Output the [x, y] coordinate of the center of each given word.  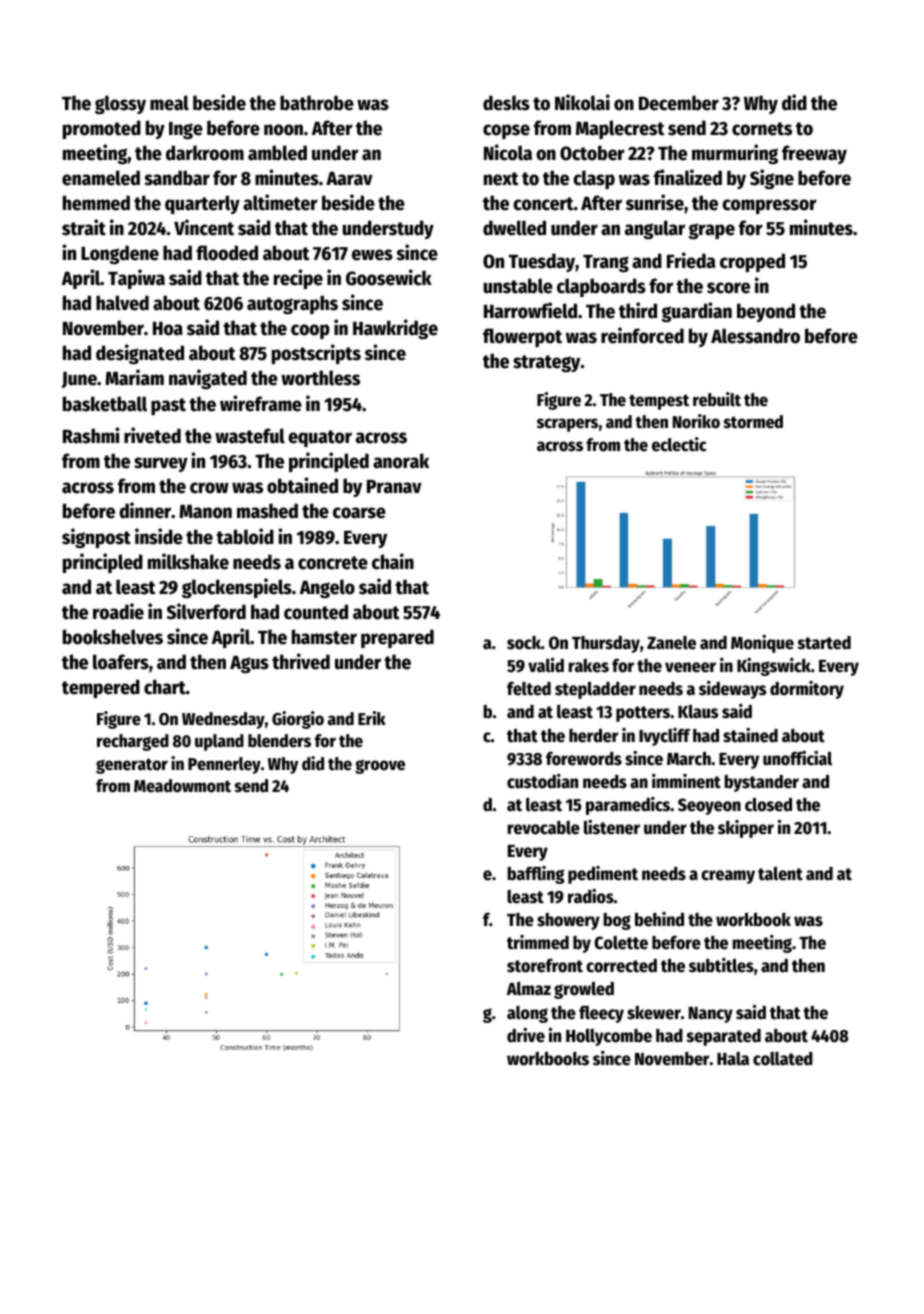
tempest [659, 402]
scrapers [567, 425]
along [527, 1014]
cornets [762, 129]
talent [780, 874]
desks [506, 103]
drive [526, 1035]
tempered [101, 688]
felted [529, 688]
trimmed [538, 942]
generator [132, 766]
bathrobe [317, 103]
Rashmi [91, 435]
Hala [733, 1059]
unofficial [797, 758]
